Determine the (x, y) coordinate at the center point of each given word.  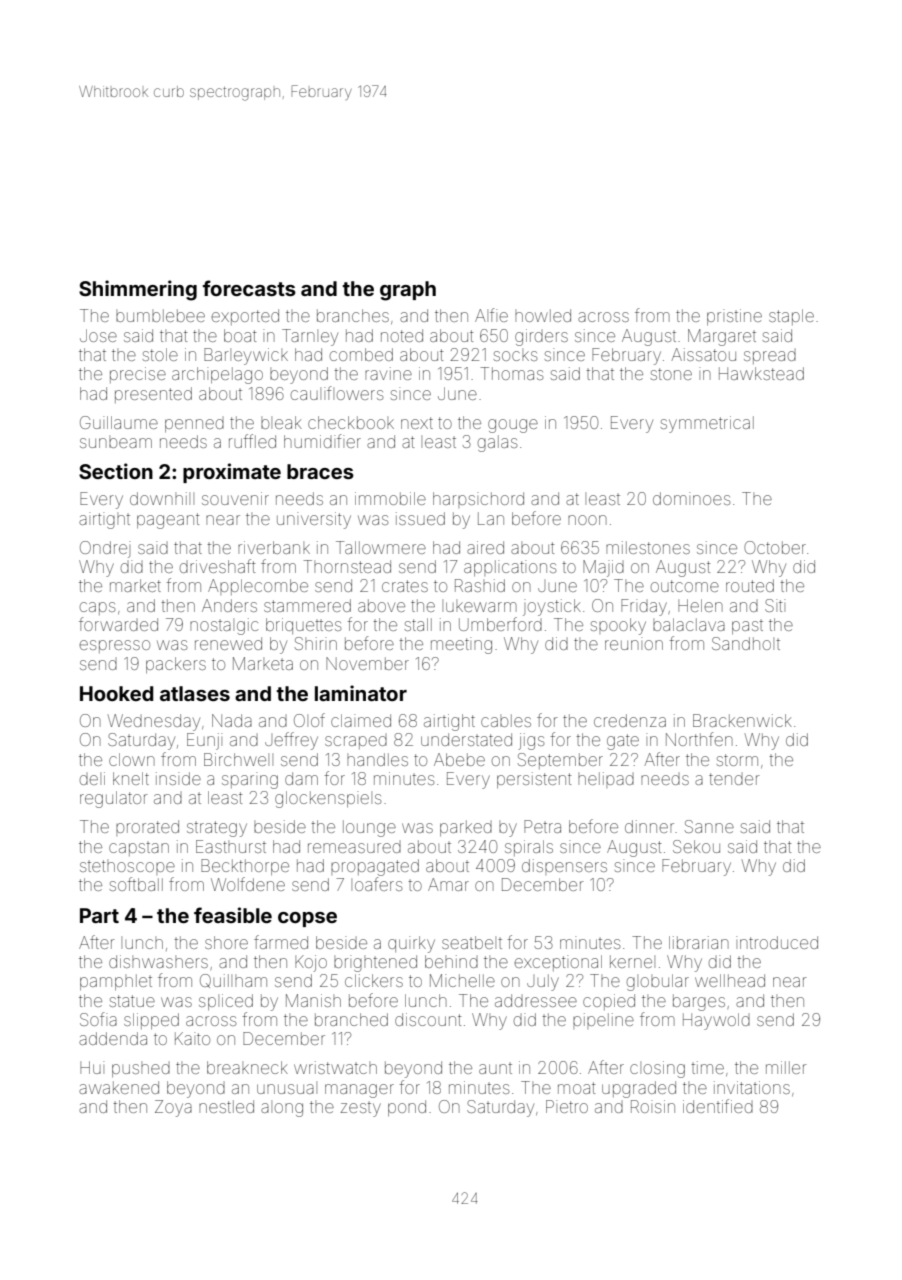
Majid (603, 568)
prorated (147, 828)
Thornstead (347, 566)
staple (791, 317)
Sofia (98, 1019)
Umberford (500, 624)
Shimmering (138, 290)
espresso (114, 646)
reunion (634, 643)
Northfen (699, 739)
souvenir (235, 498)
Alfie (491, 315)
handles (377, 759)
